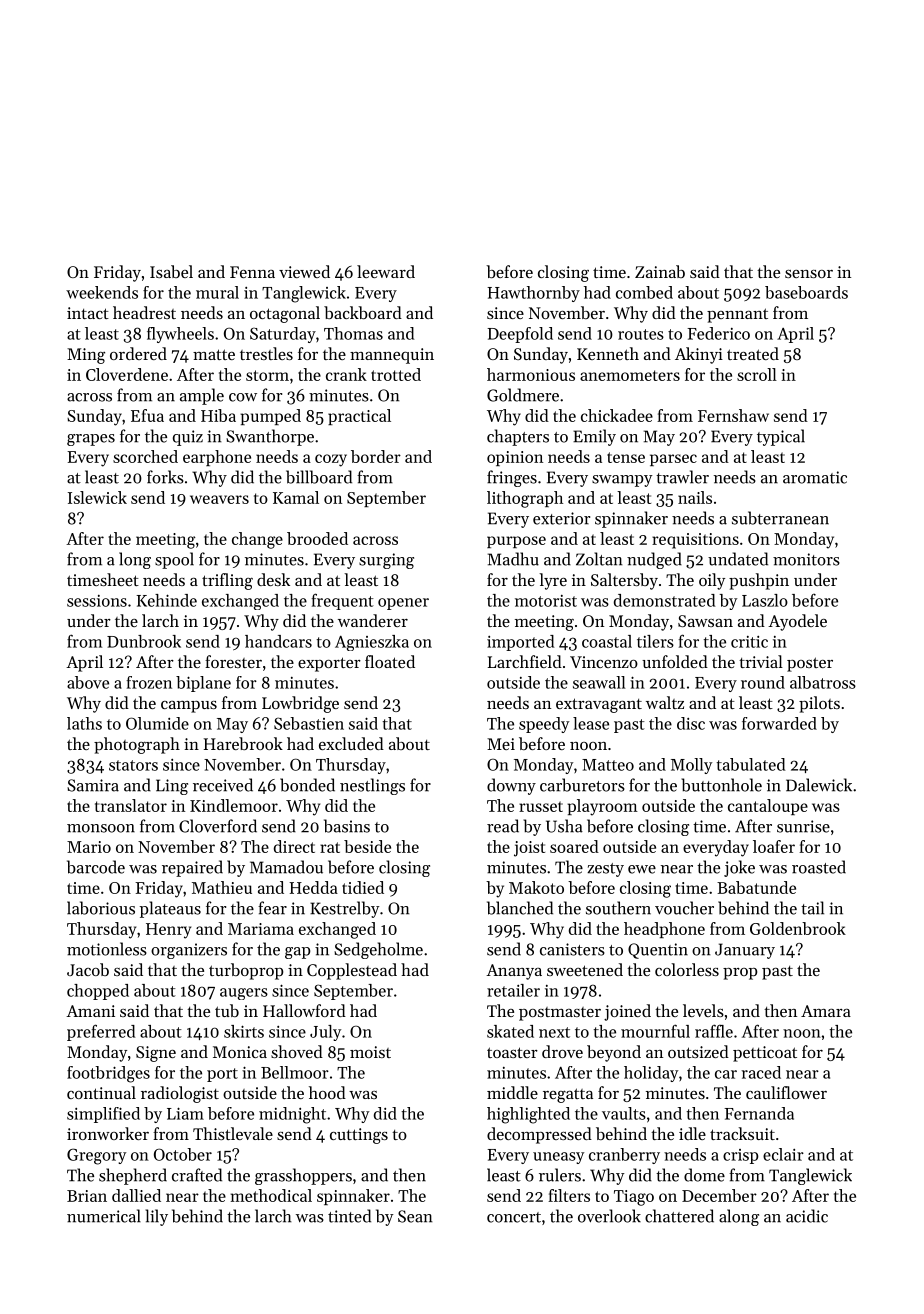 Image resolution: width=924 pixels, height=1314 pixels. Describe the element at coordinates (349, 1216) in the screenshot. I see `tinted` at that location.
